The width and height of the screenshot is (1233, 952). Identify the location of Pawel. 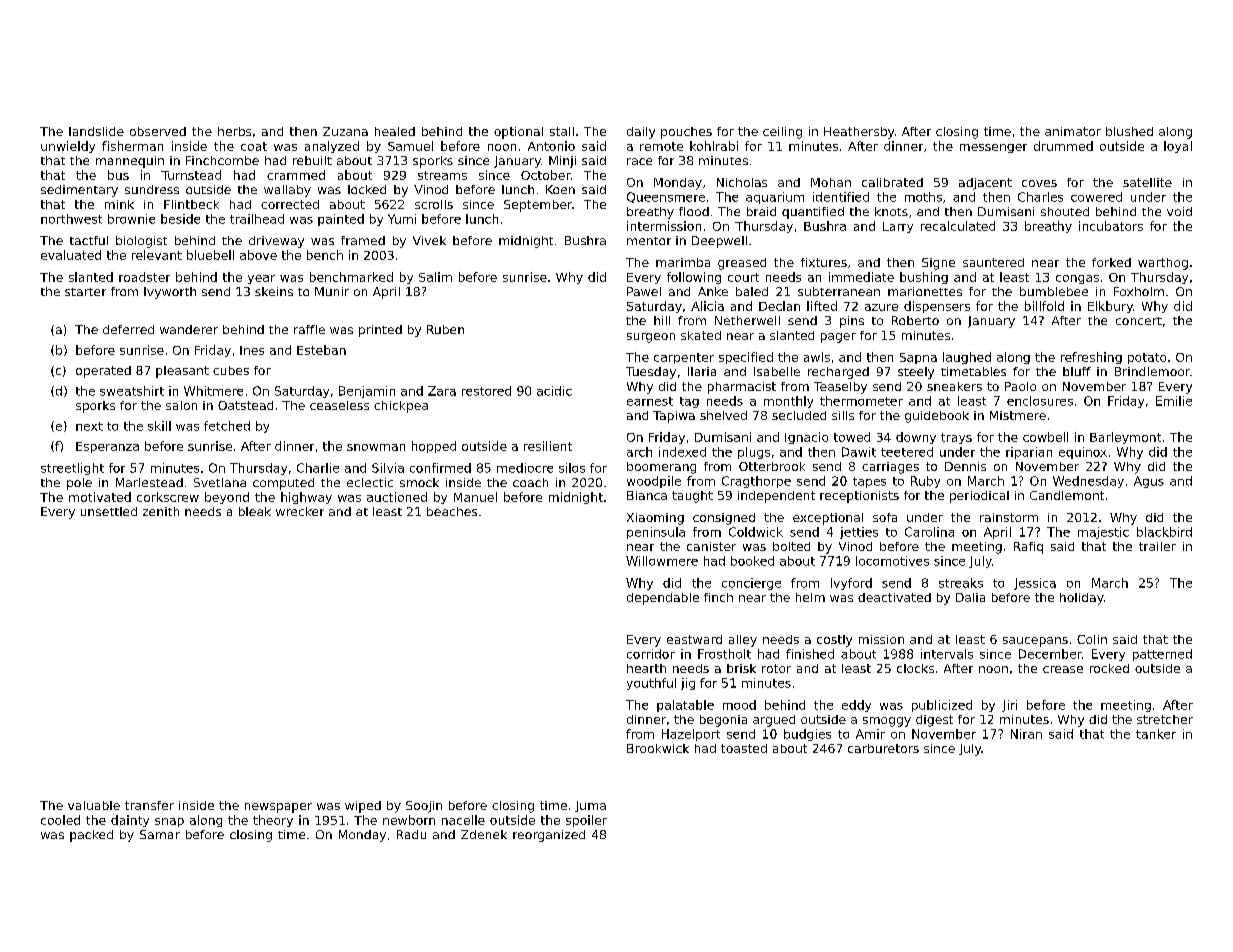
(644, 291).
